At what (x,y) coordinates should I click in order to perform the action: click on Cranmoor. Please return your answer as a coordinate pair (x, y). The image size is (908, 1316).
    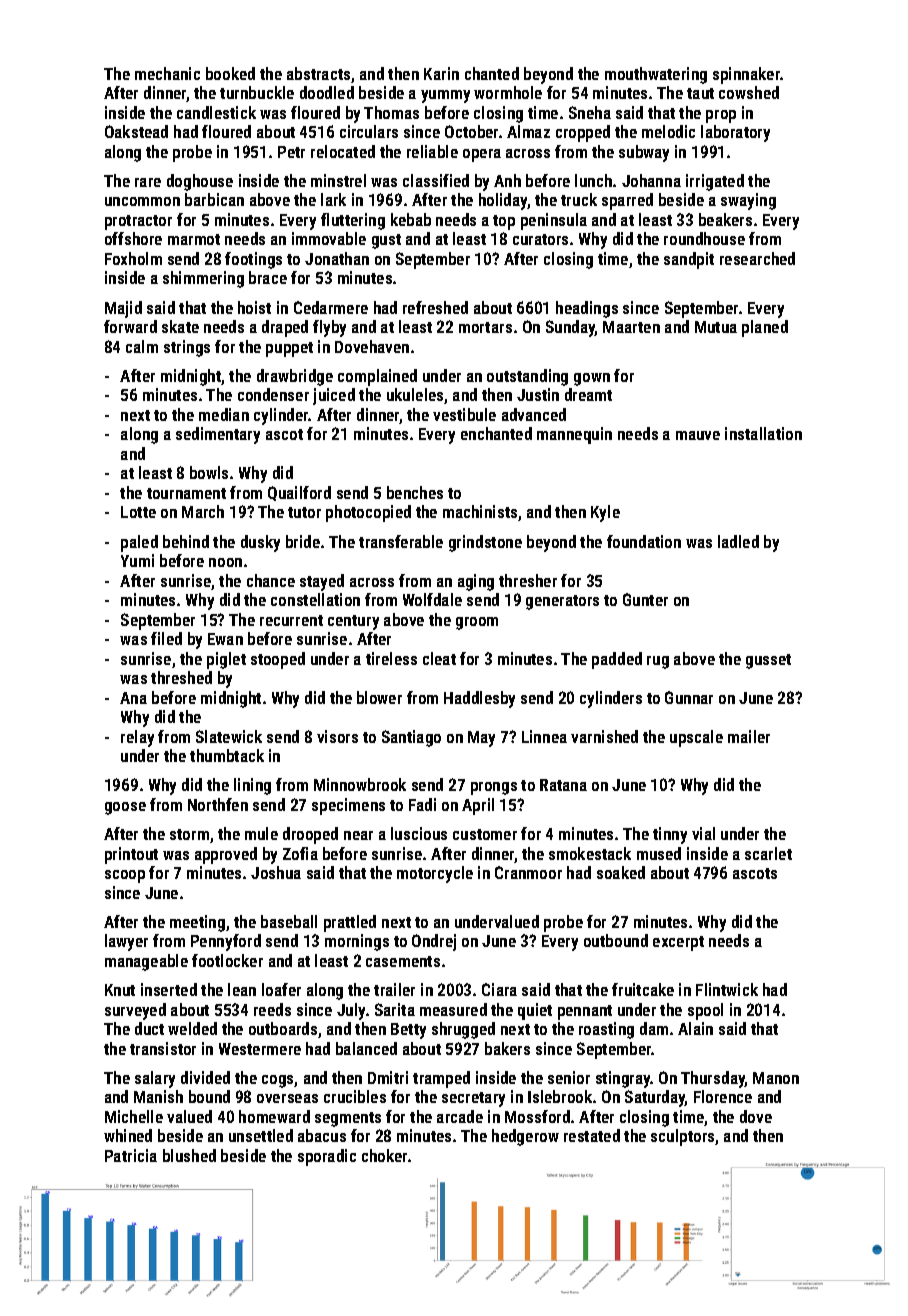
    Looking at the image, I should click on (528, 872).
